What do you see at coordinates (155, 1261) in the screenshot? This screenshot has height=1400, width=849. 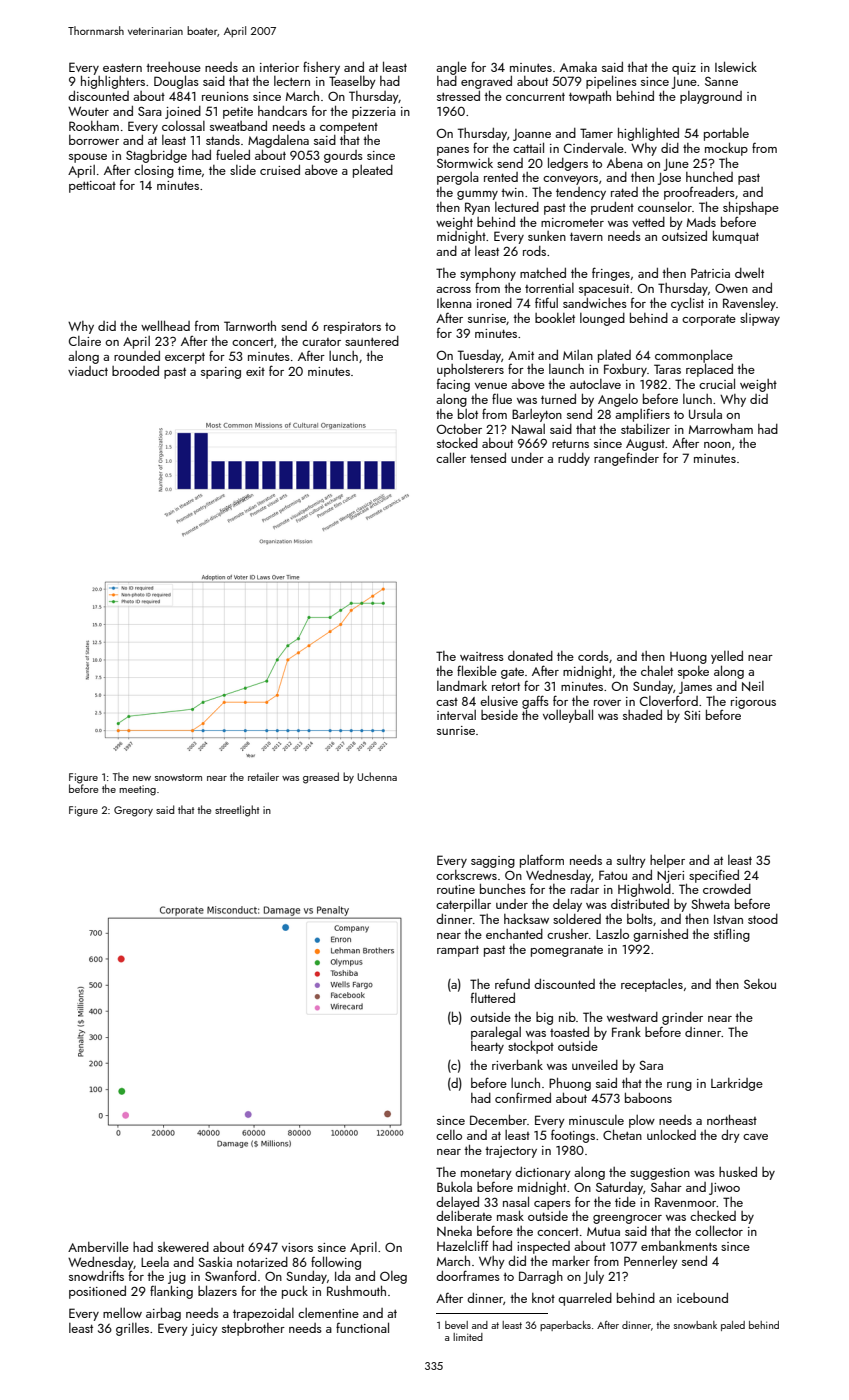 I see `Leela` at bounding box center [155, 1261].
